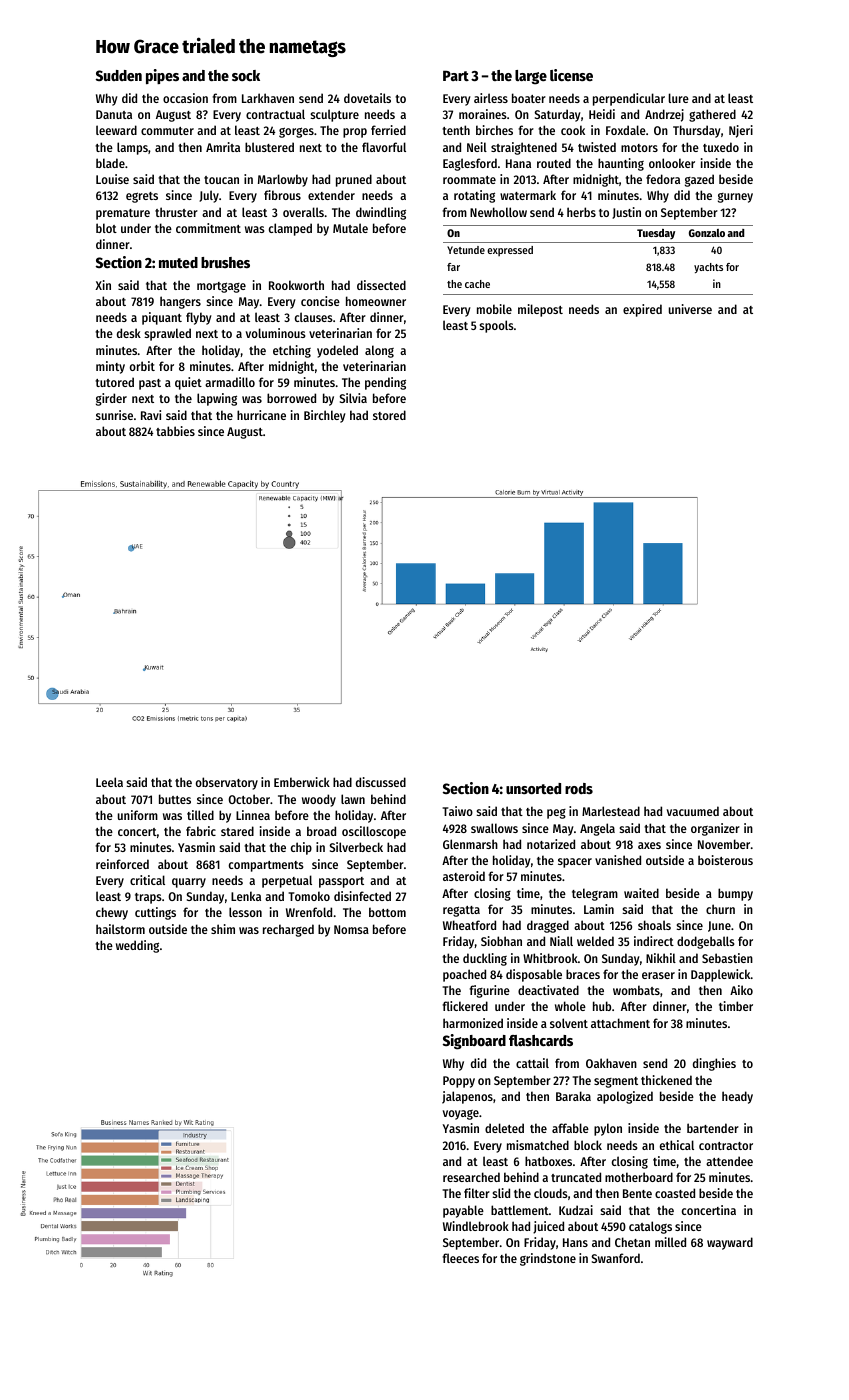 This page has width=849, height=1400. I want to click on wedding, so click(137, 946).
